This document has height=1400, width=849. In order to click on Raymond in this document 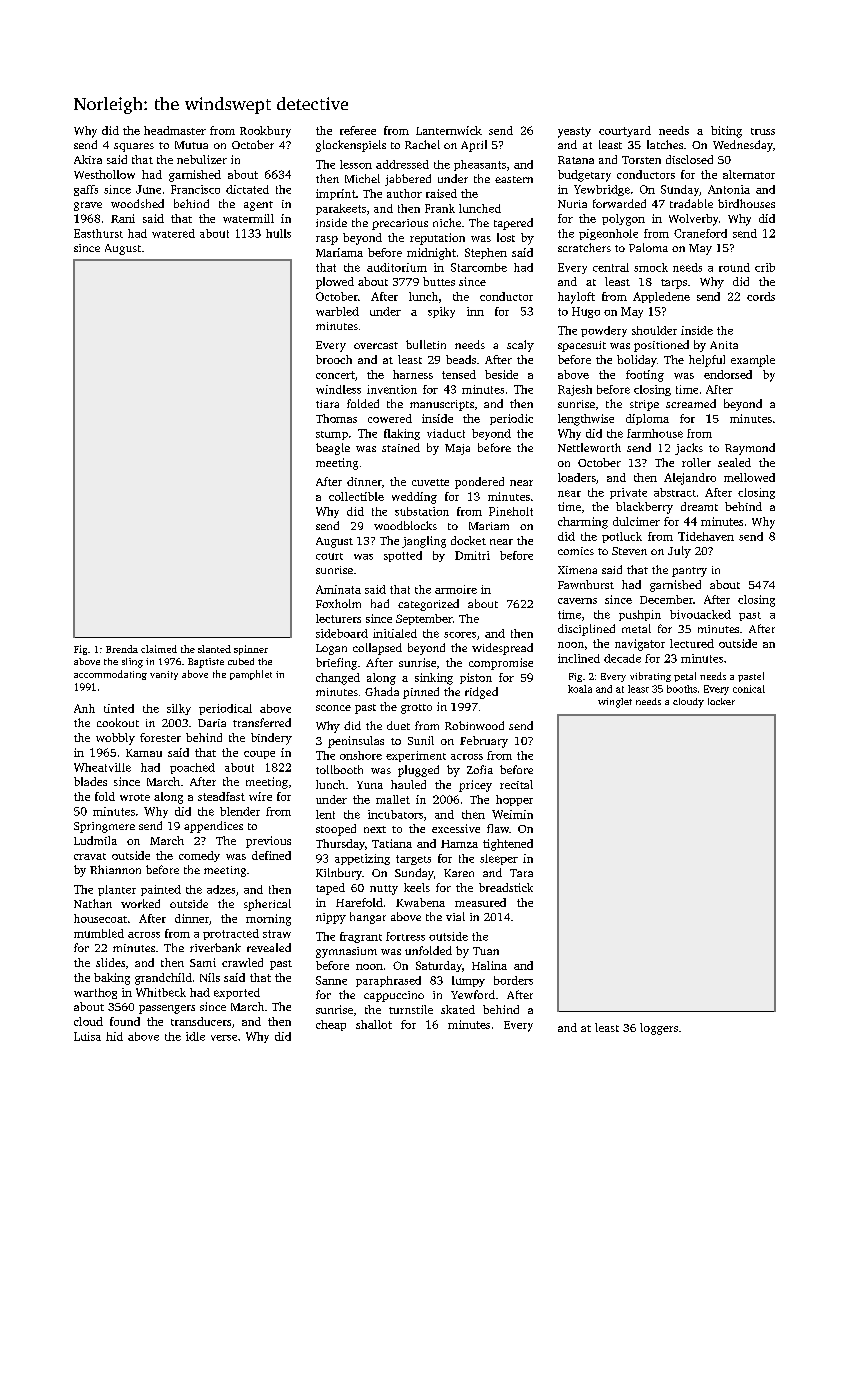, I will do `click(750, 449)`.
